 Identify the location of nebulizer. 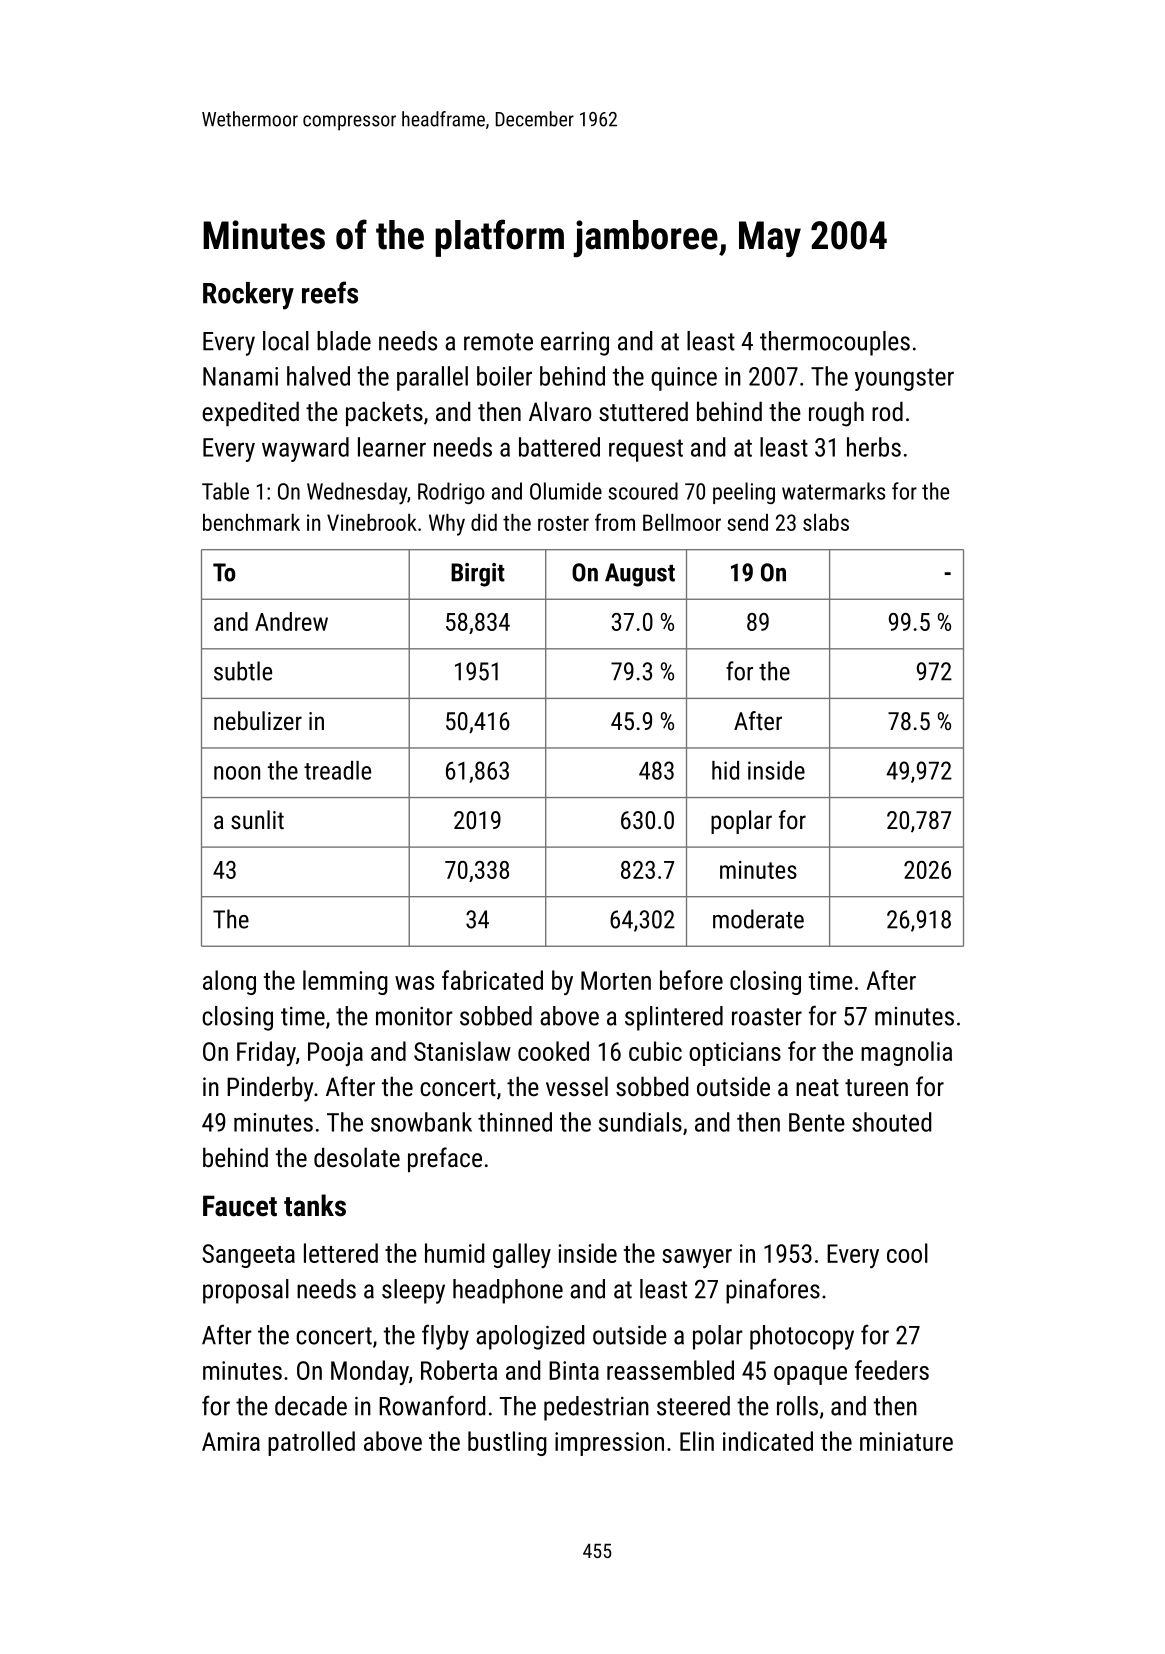
(258, 720).
